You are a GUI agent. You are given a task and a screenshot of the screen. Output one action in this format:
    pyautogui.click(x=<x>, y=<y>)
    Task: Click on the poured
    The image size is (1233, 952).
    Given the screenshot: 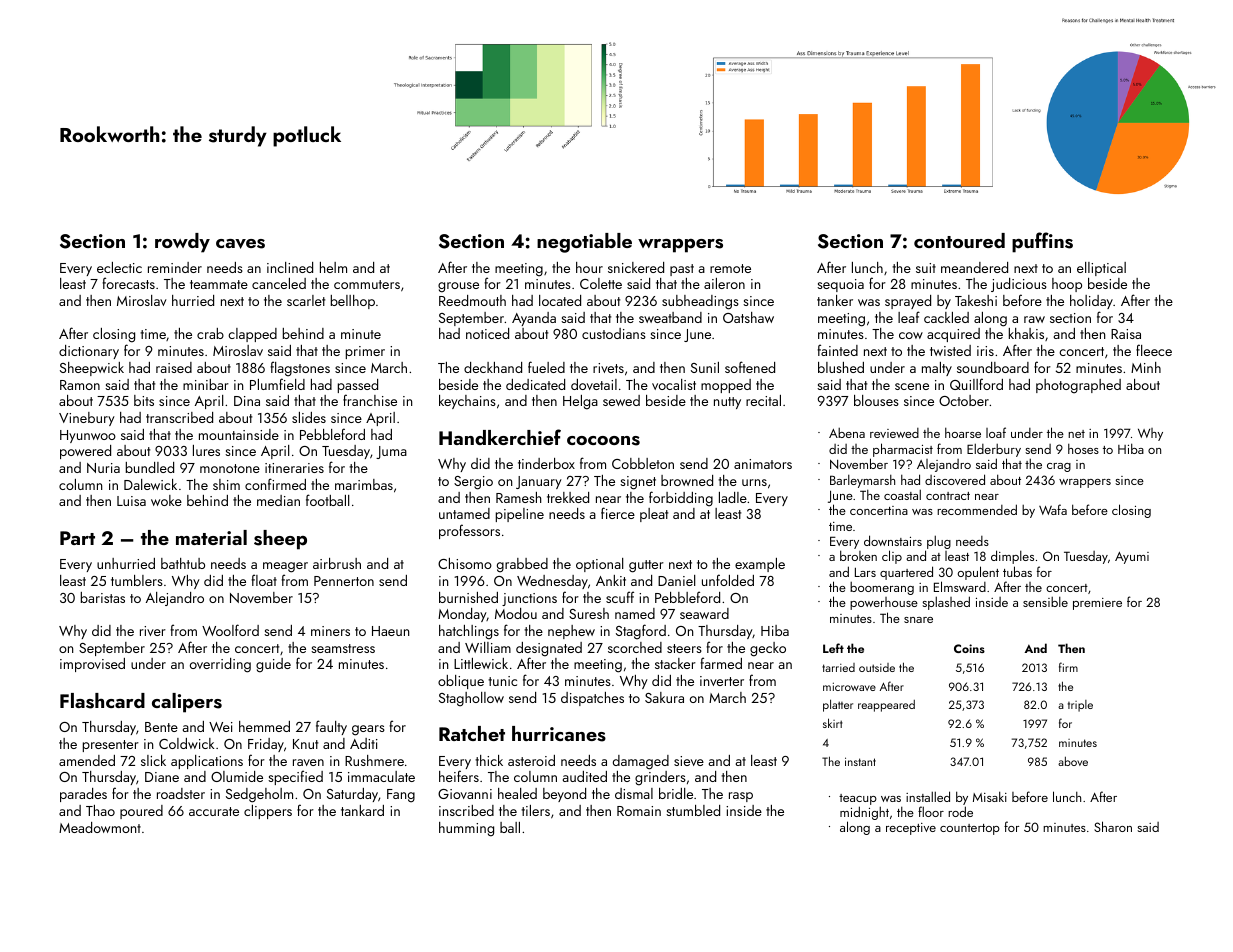 What is the action you would take?
    pyautogui.click(x=141, y=812)
